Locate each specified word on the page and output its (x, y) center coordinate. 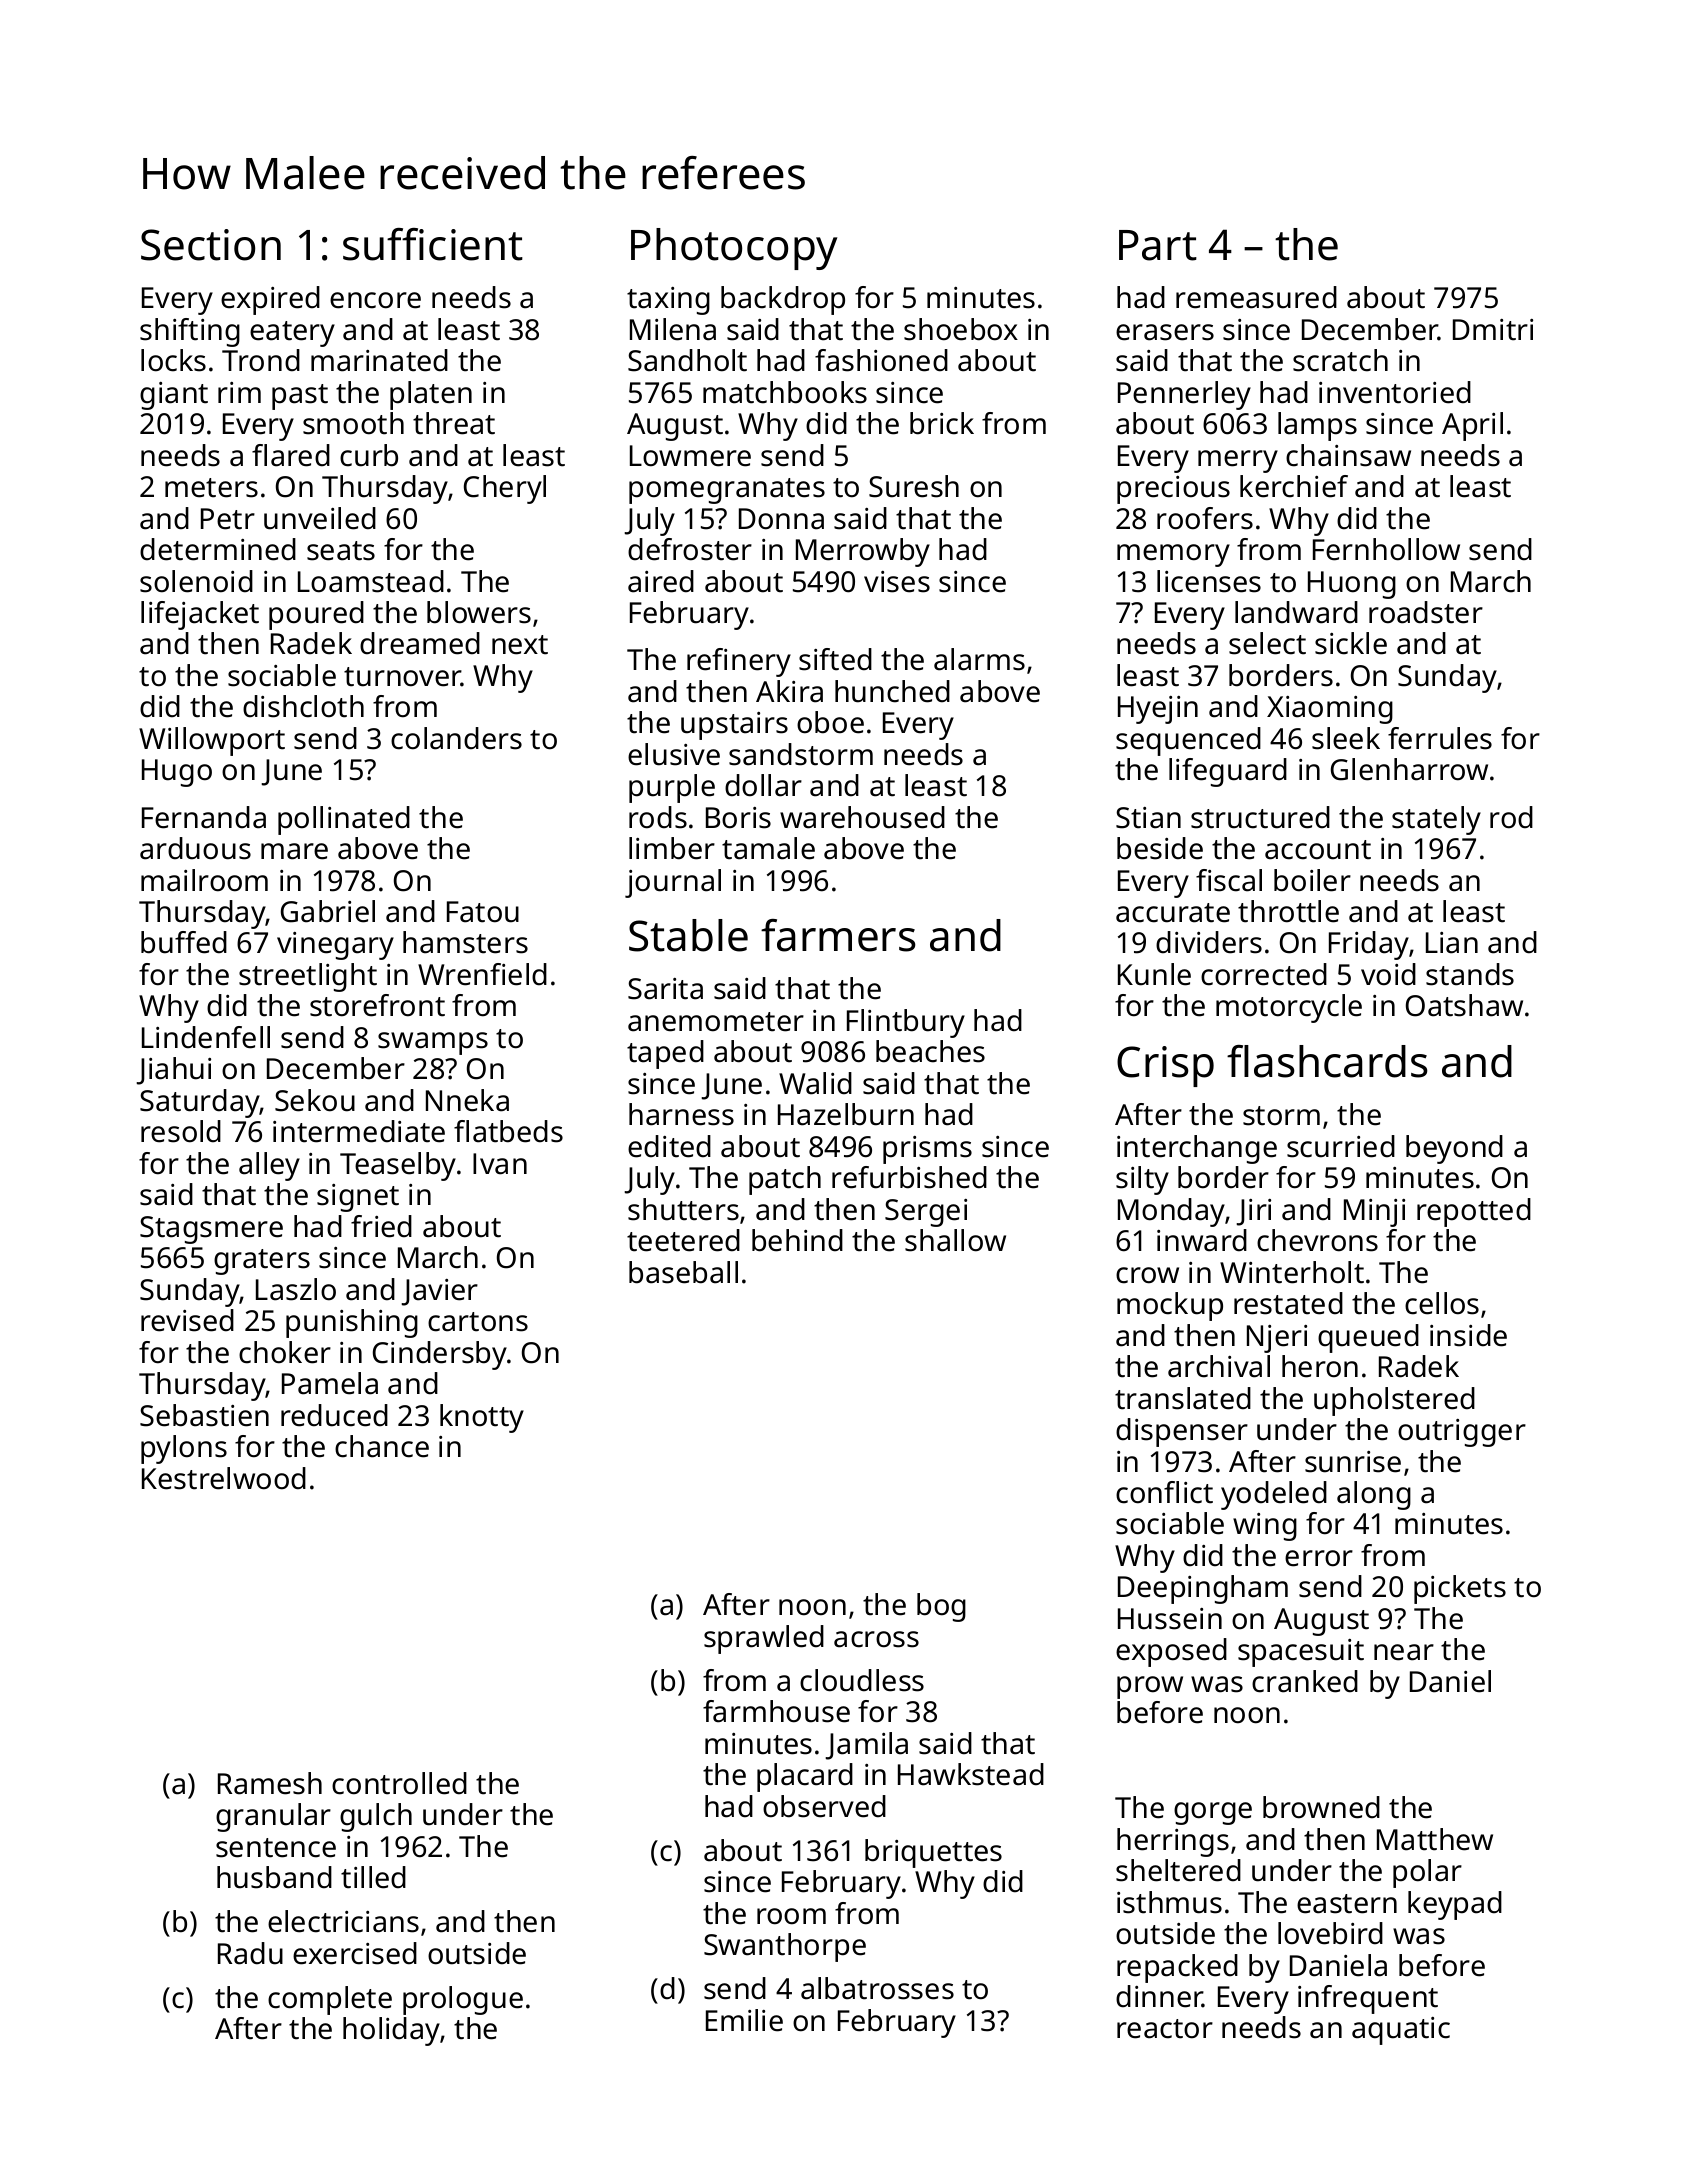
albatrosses (877, 1988)
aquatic (1401, 2031)
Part (1158, 245)
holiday (392, 2031)
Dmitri (1493, 330)
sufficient (433, 244)
